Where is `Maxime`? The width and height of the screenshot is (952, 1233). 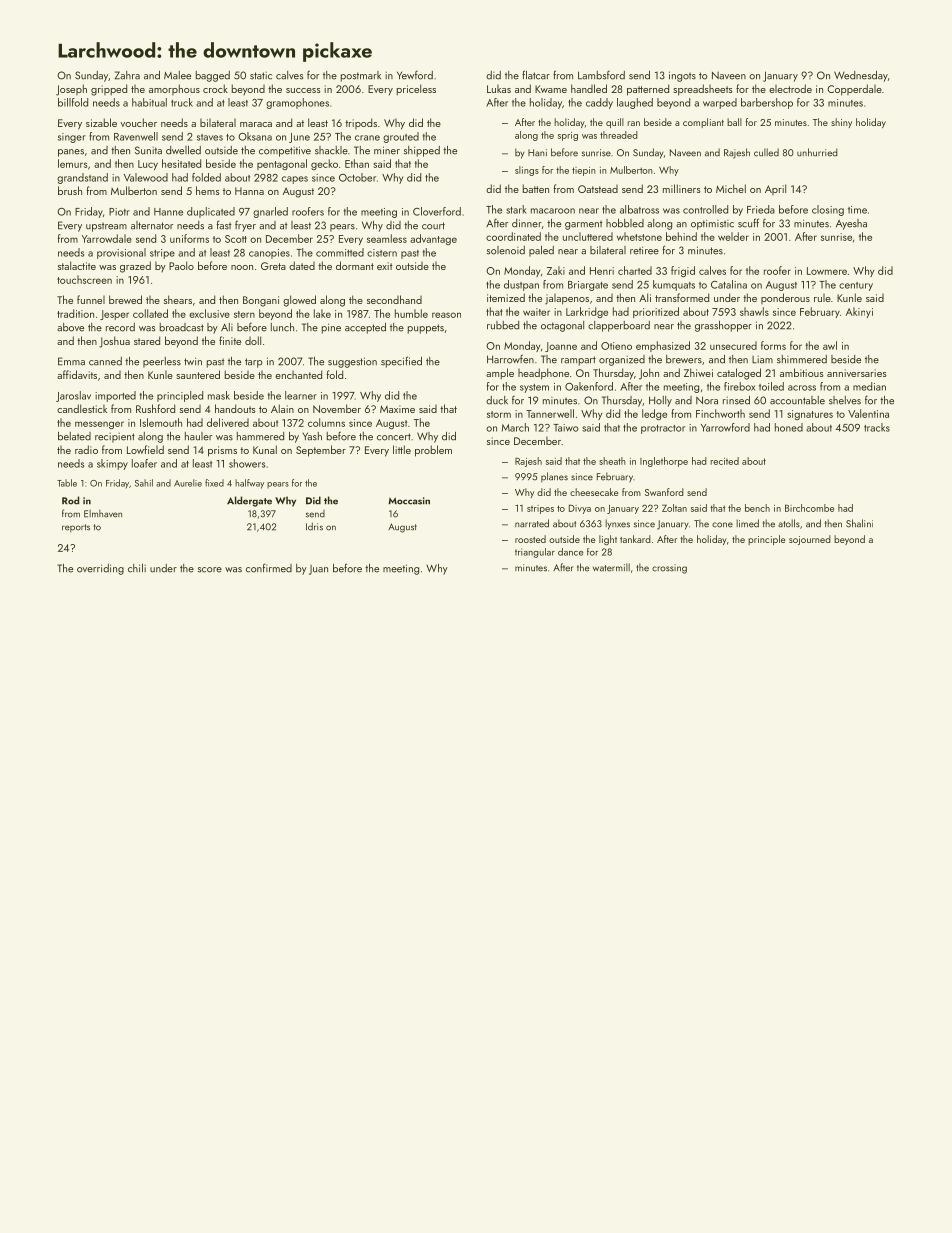
Maxime is located at coordinates (397, 409).
